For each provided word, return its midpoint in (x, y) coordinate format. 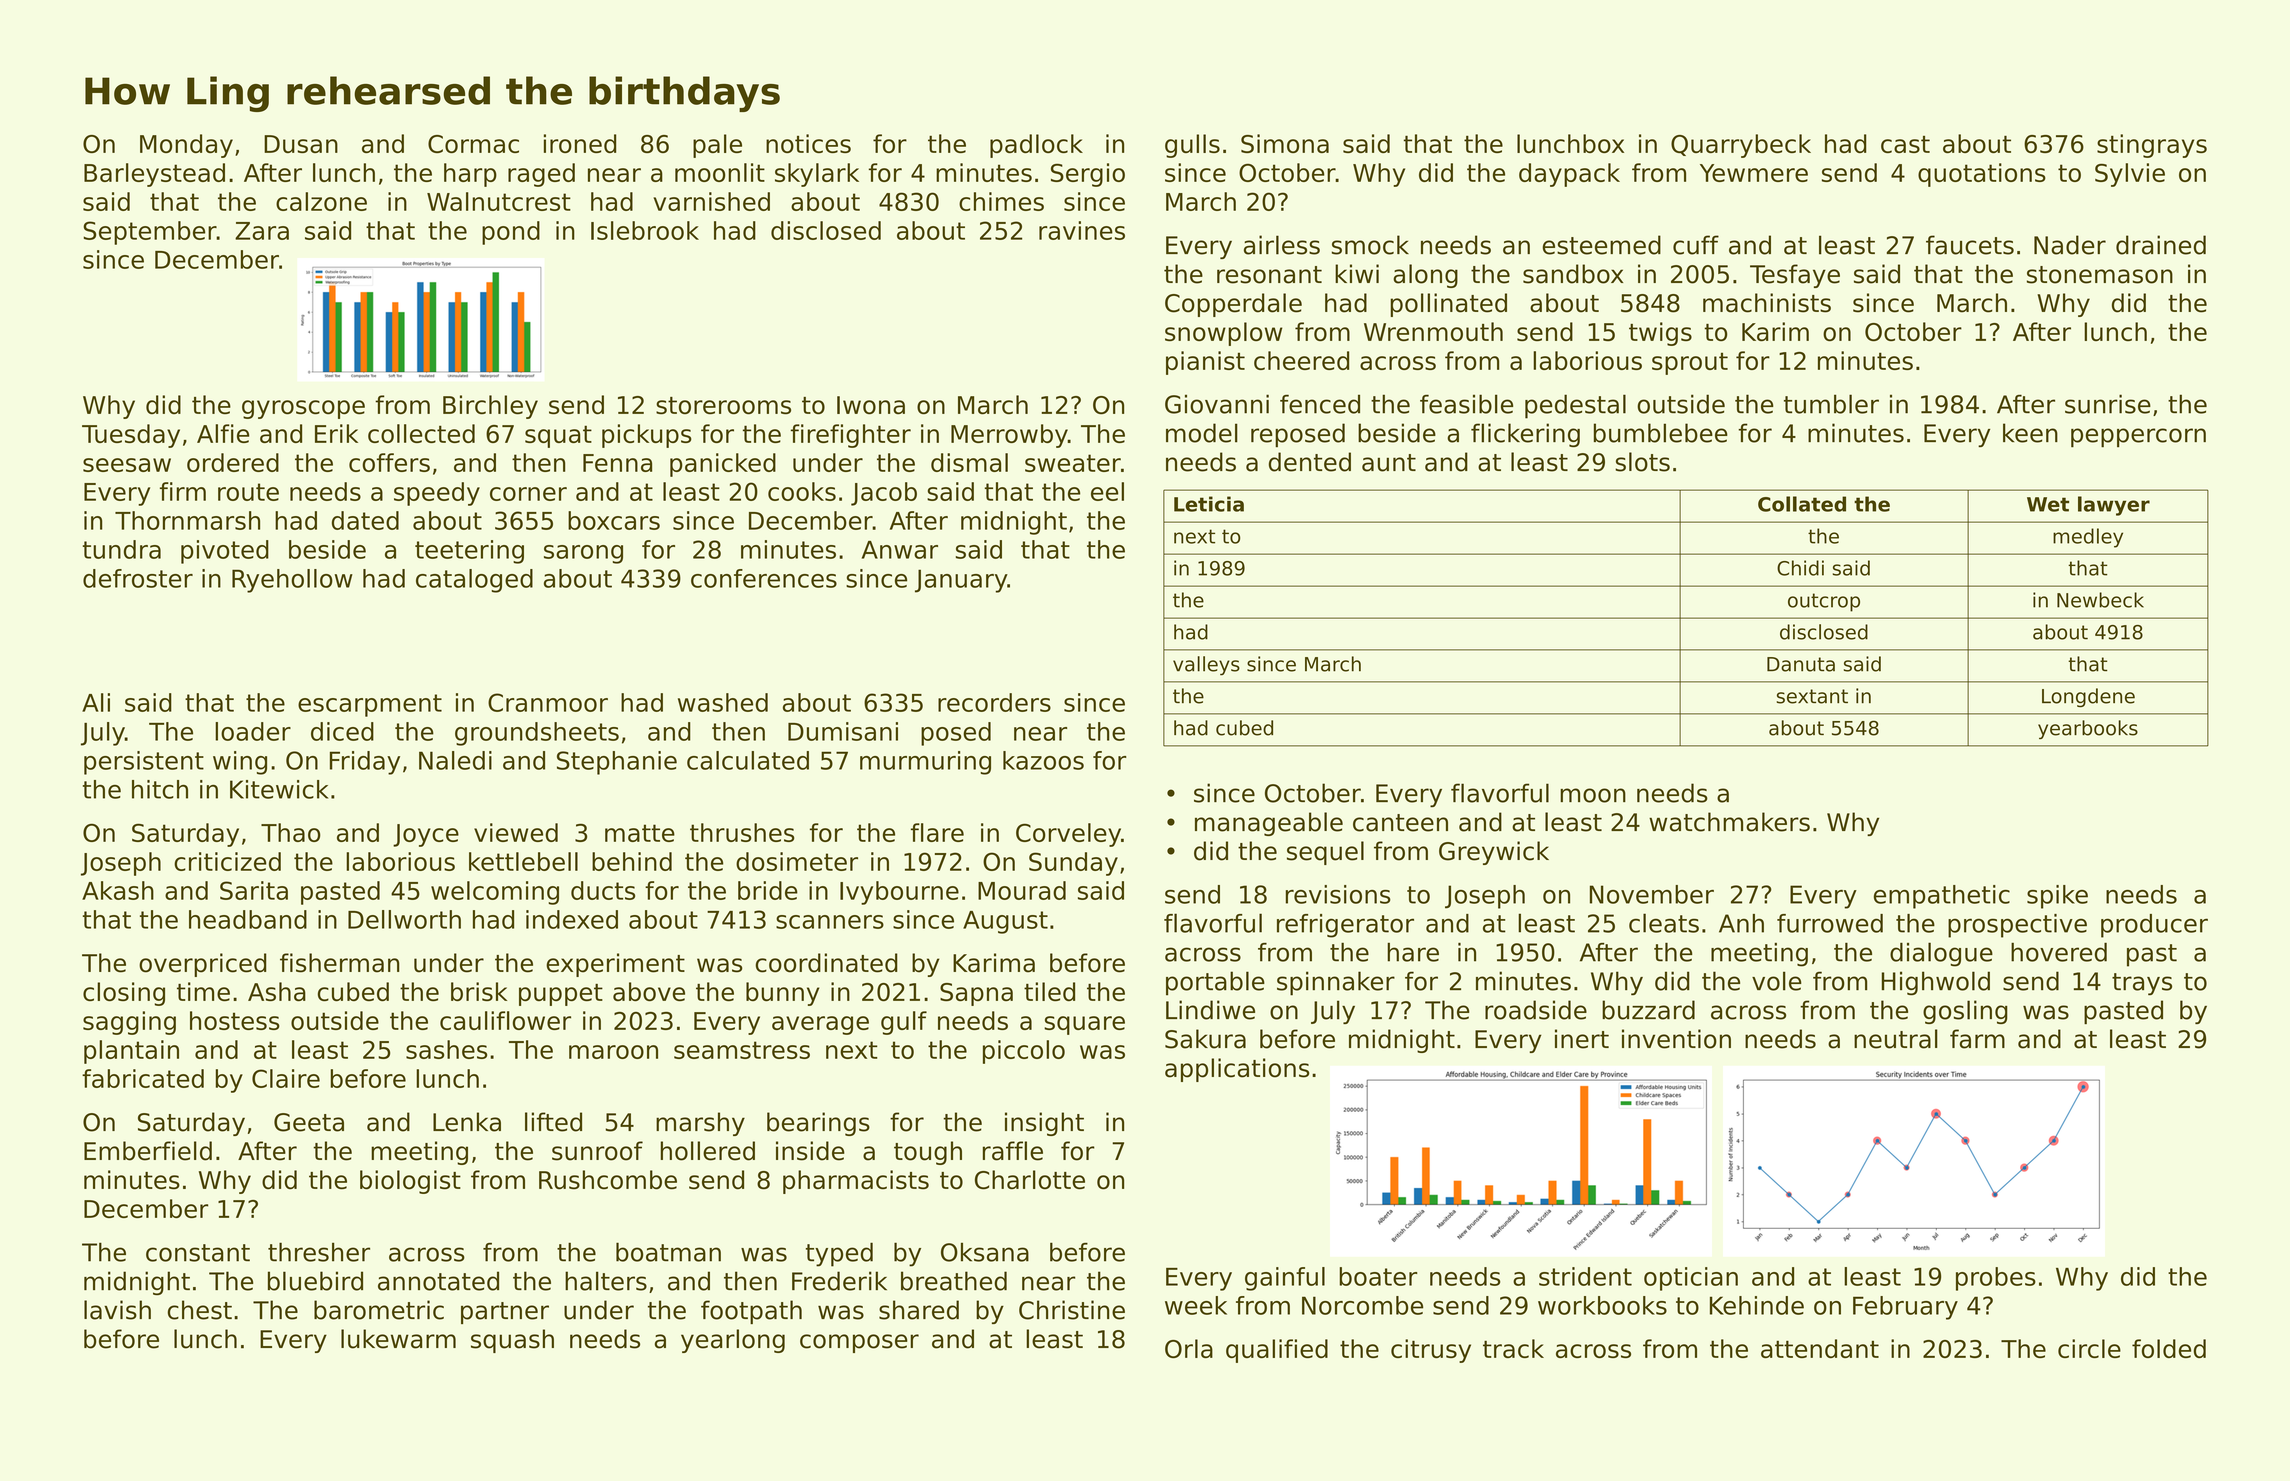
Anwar (900, 550)
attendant (1820, 1348)
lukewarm (398, 1339)
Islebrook (645, 230)
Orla (1189, 1348)
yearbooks (2088, 729)
